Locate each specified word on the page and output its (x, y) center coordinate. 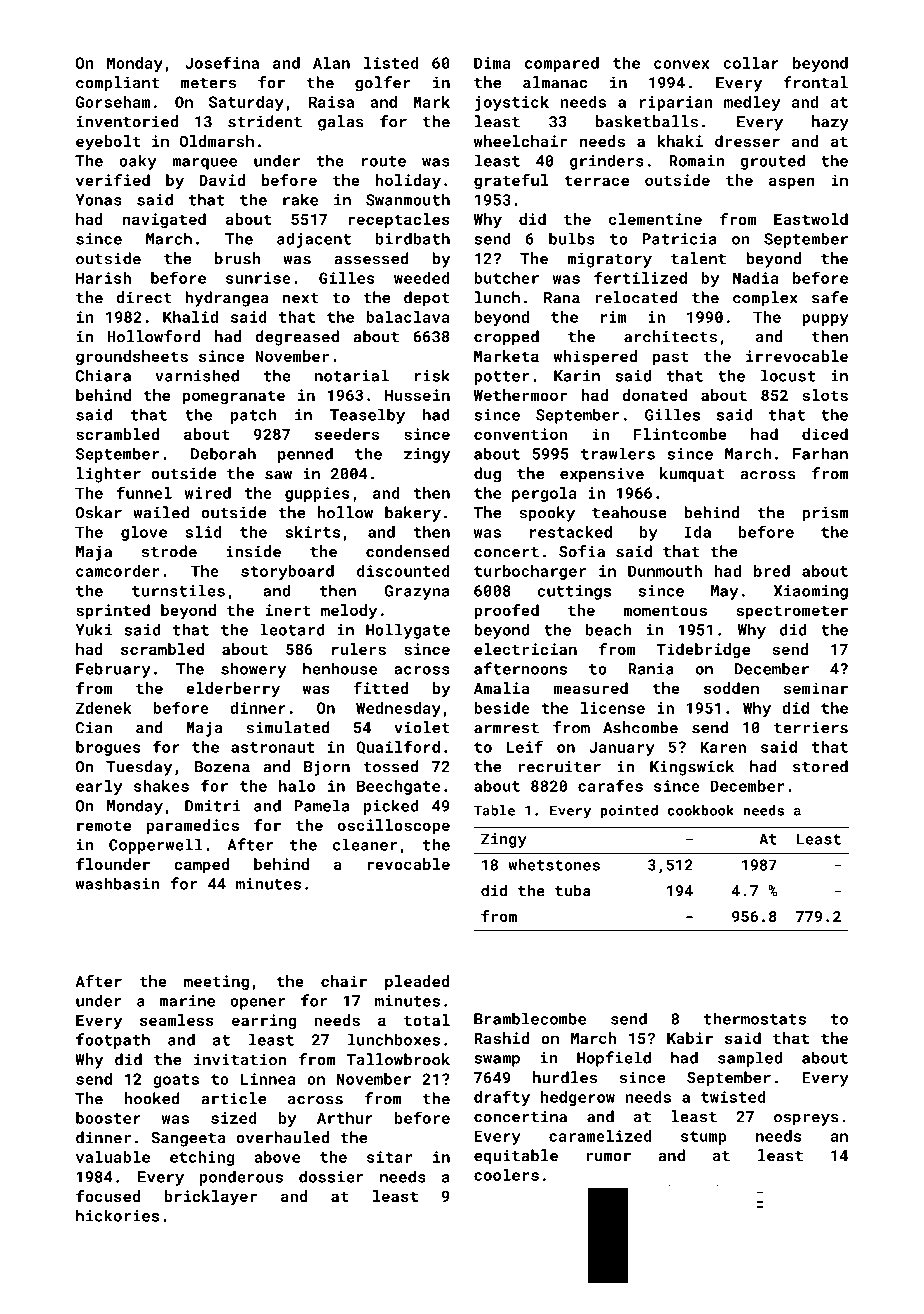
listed (391, 63)
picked (391, 807)
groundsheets (132, 358)
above (277, 1157)
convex (682, 64)
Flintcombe (680, 434)
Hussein (417, 395)
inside (253, 551)
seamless (177, 1020)
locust (788, 375)
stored (820, 766)
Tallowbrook (398, 1059)
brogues (108, 748)
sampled (750, 1059)
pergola (544, 494)
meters (208, 83)
